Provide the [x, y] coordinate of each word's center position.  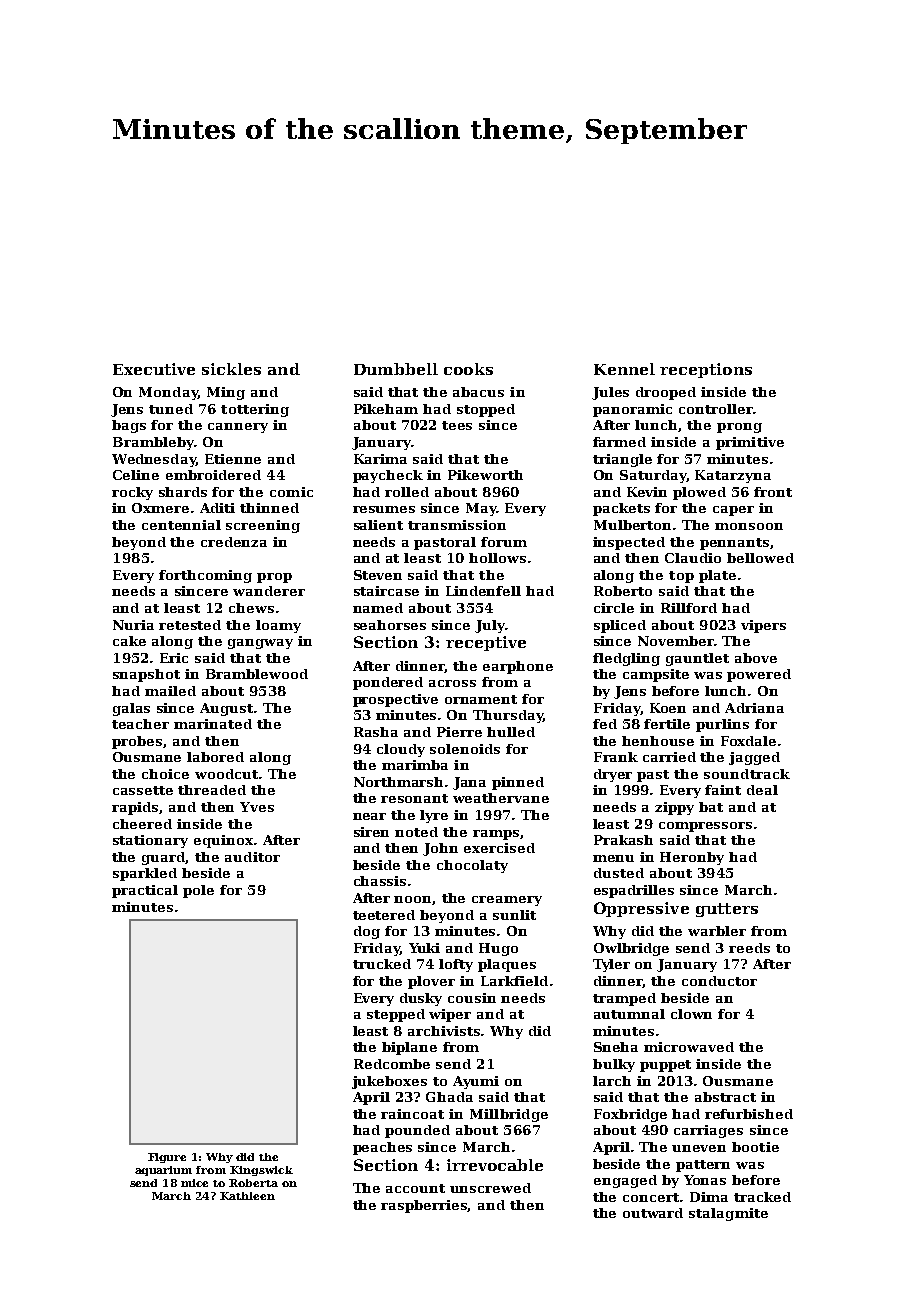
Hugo [498, 949]
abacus [478, 392]
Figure [167, 1158]
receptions [706, 370]
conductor [719, 981]
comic [291, 492]
